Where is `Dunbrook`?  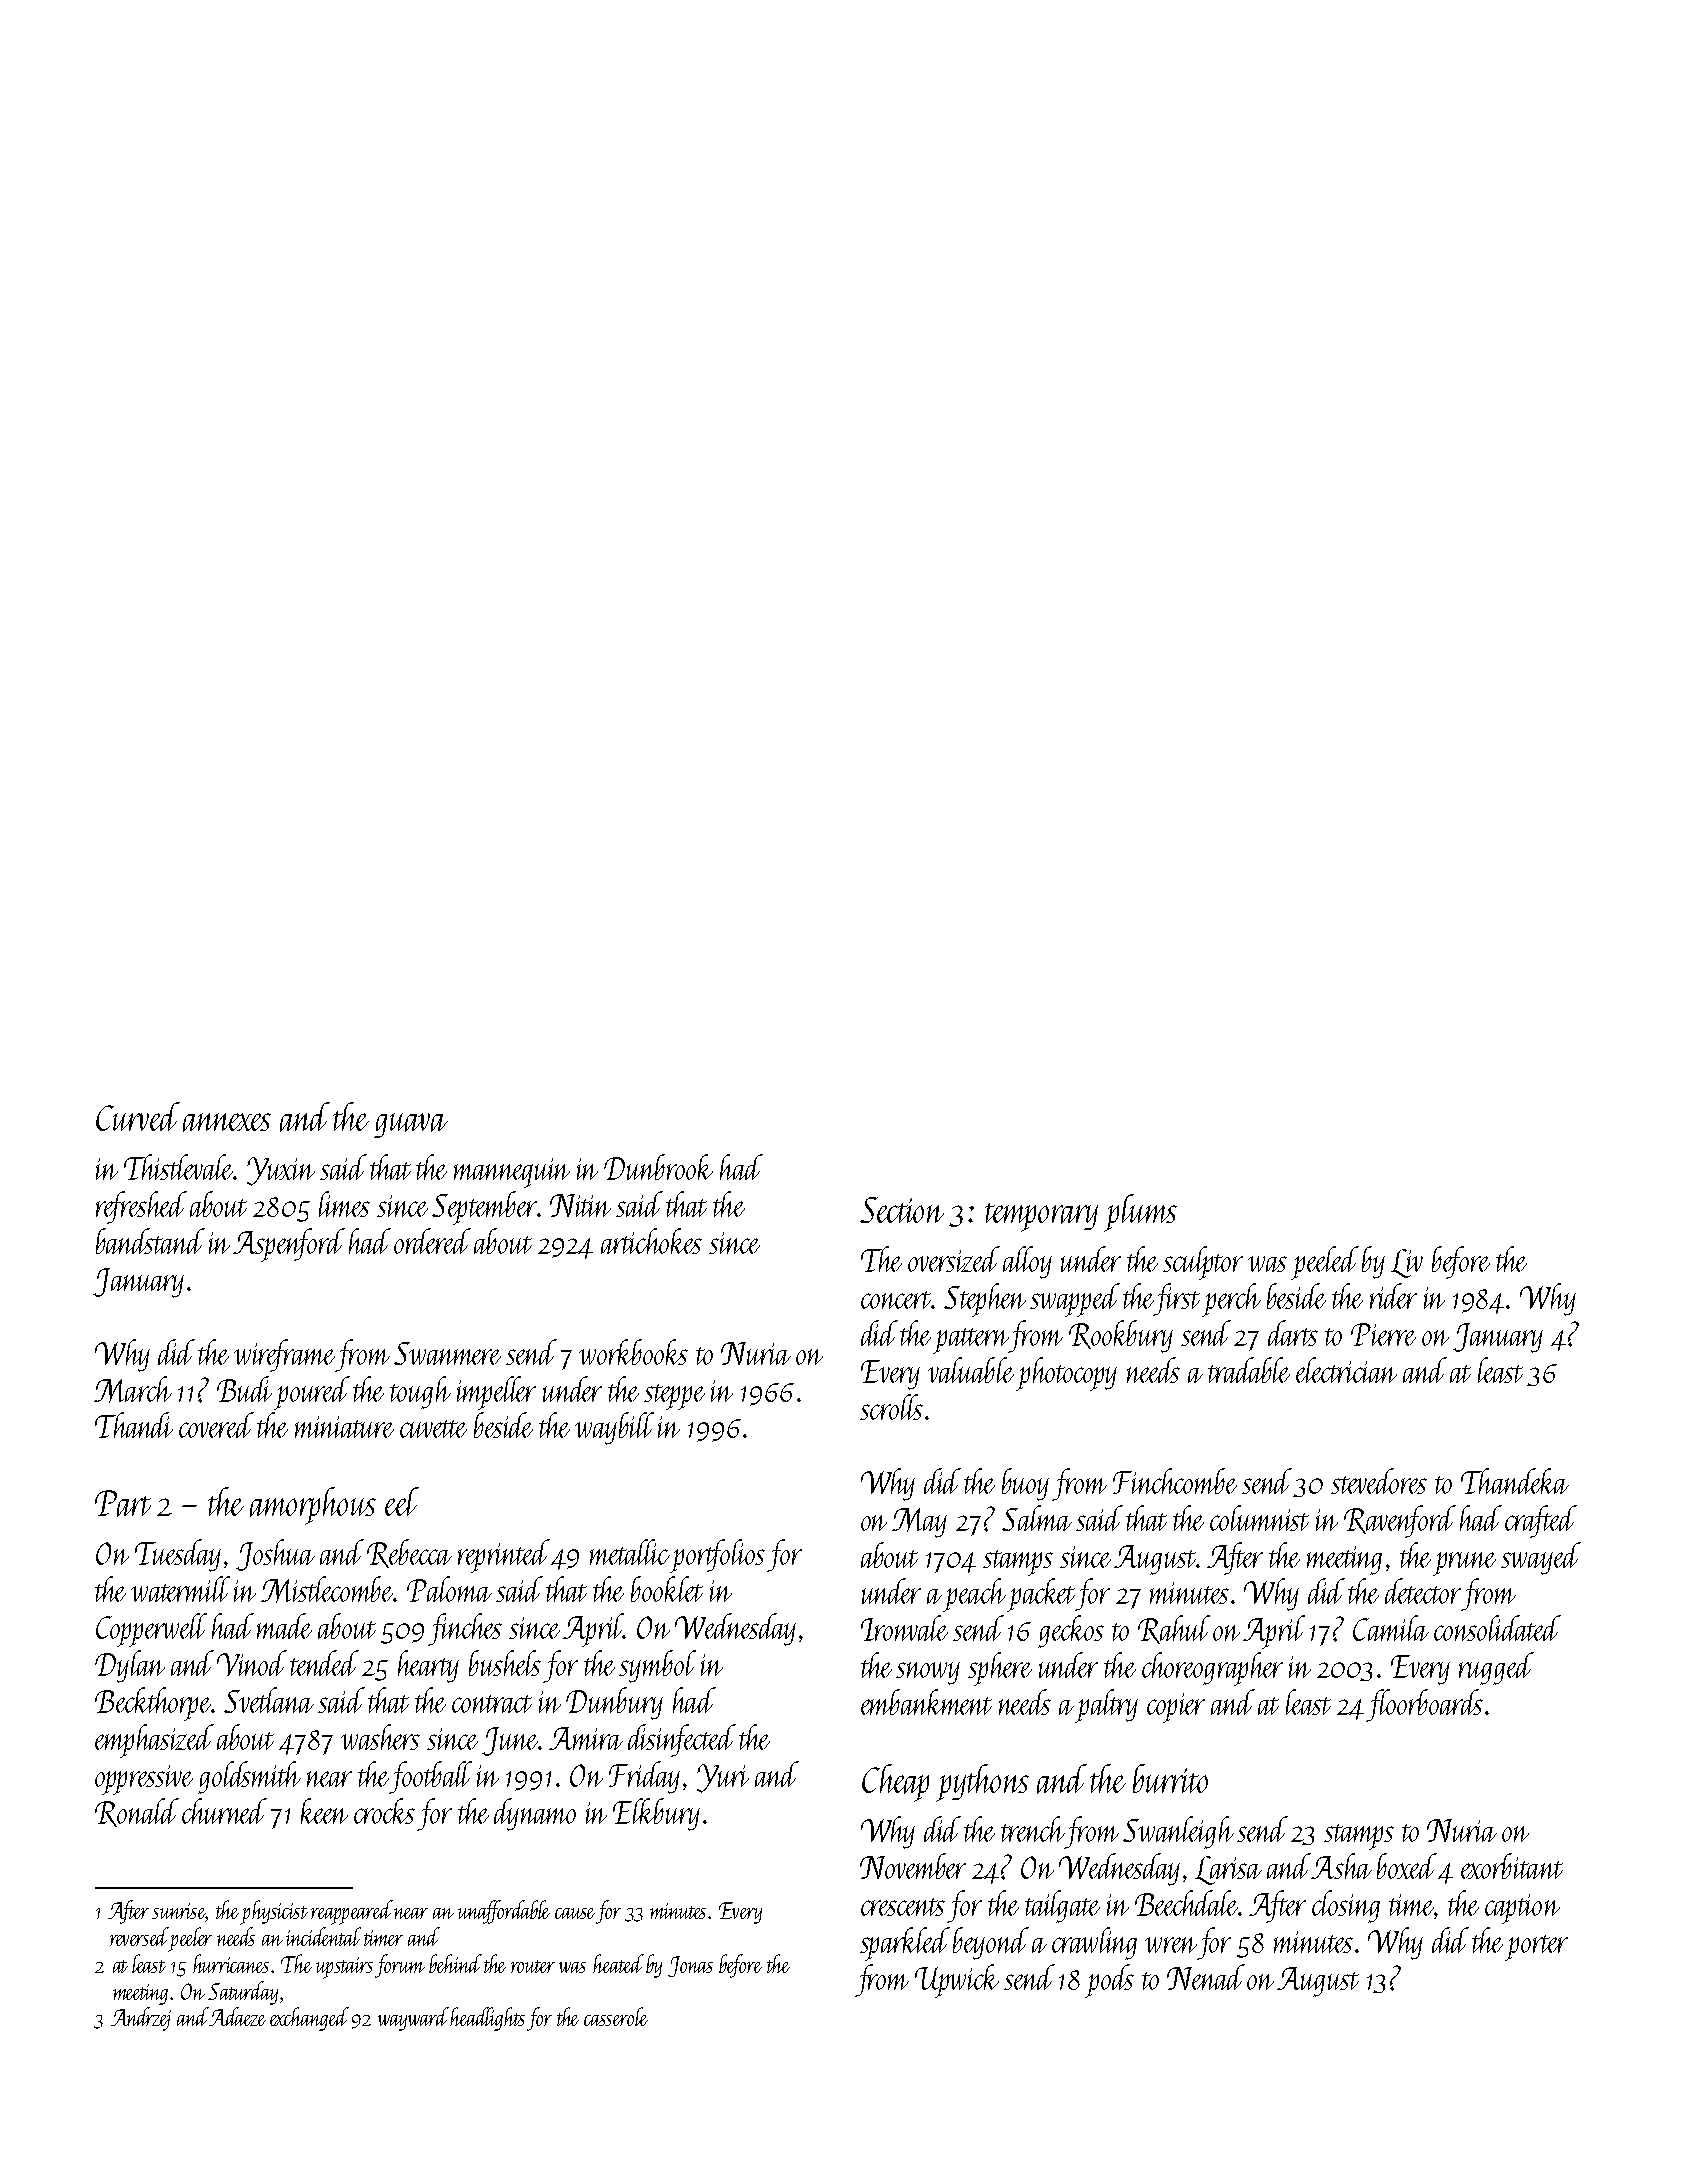 Dunbrook is located at coordinates (658, 1167).
